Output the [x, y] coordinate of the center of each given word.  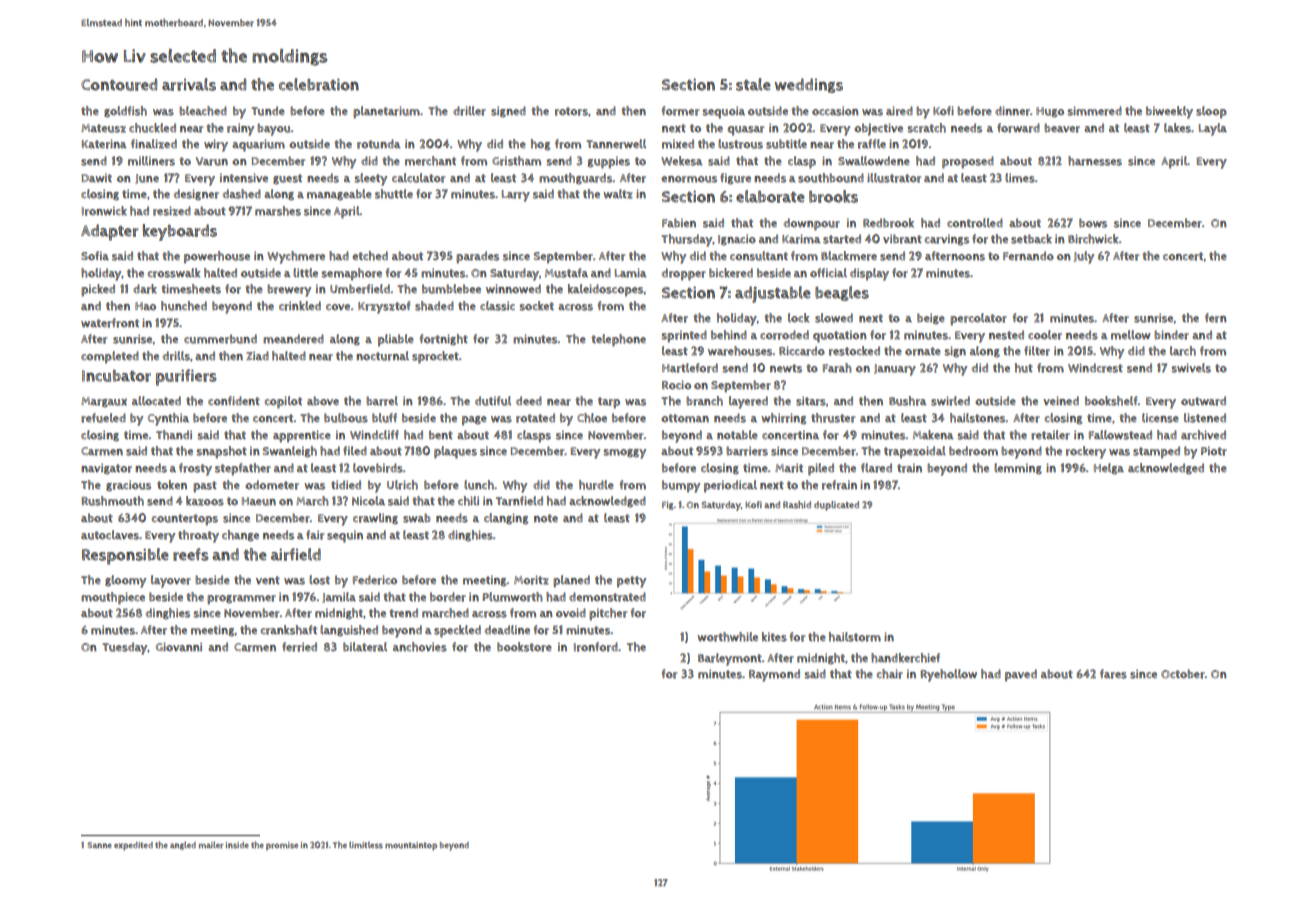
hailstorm [855, 637]
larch [1183, 351]
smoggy [624, 454]
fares [1113, 674]
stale [753, 84]
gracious [128, 486]
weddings [809, 85]
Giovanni [179, 647]
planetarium [386, 112]
